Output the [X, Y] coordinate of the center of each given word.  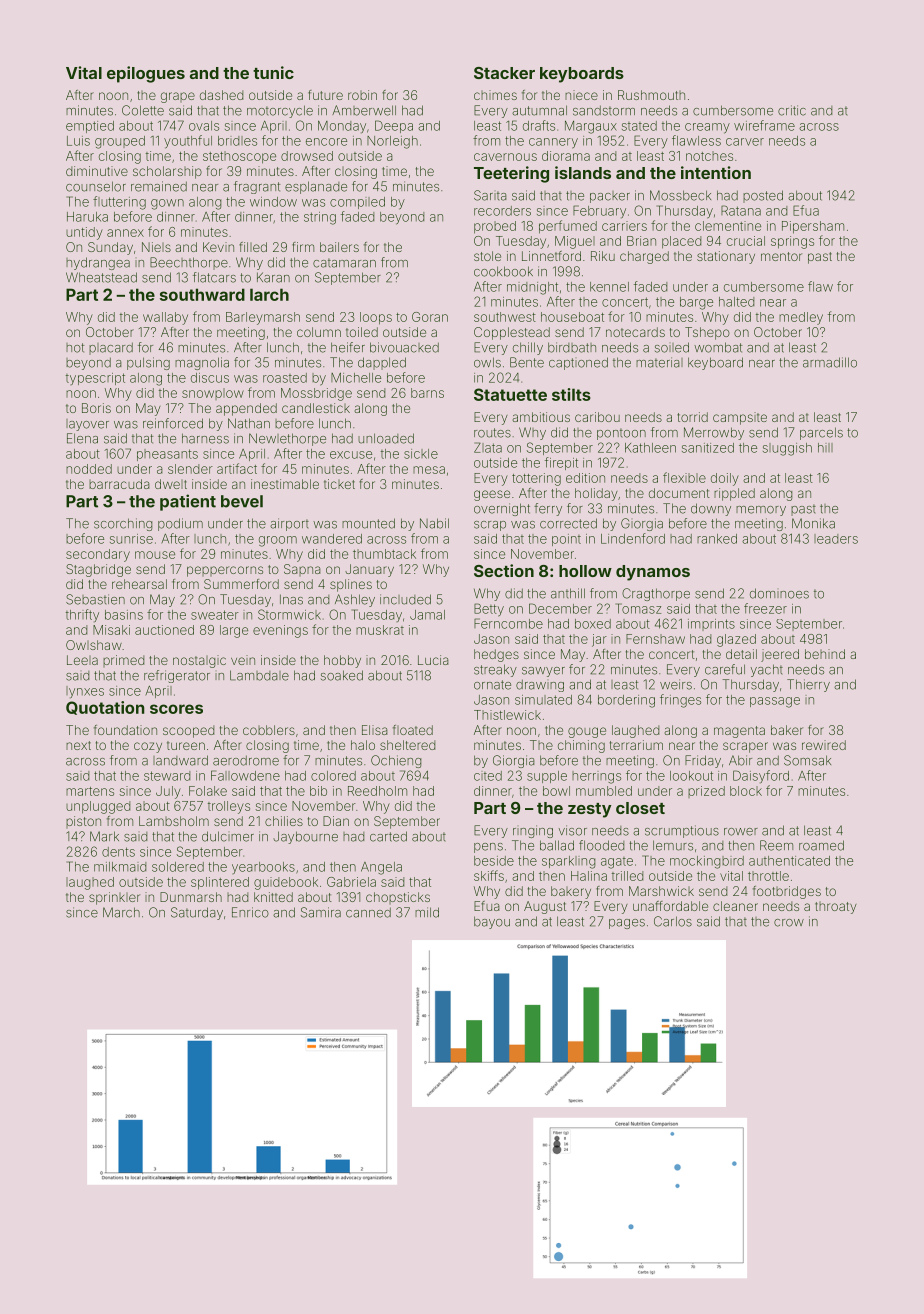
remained [159, 186]
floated [413, 730]
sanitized [708, 448]
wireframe [764, 125]
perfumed [568, 227]
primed [123, 661]
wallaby [165, 318]
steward [167, 776]
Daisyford [761, 776]
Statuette [510, 394]
